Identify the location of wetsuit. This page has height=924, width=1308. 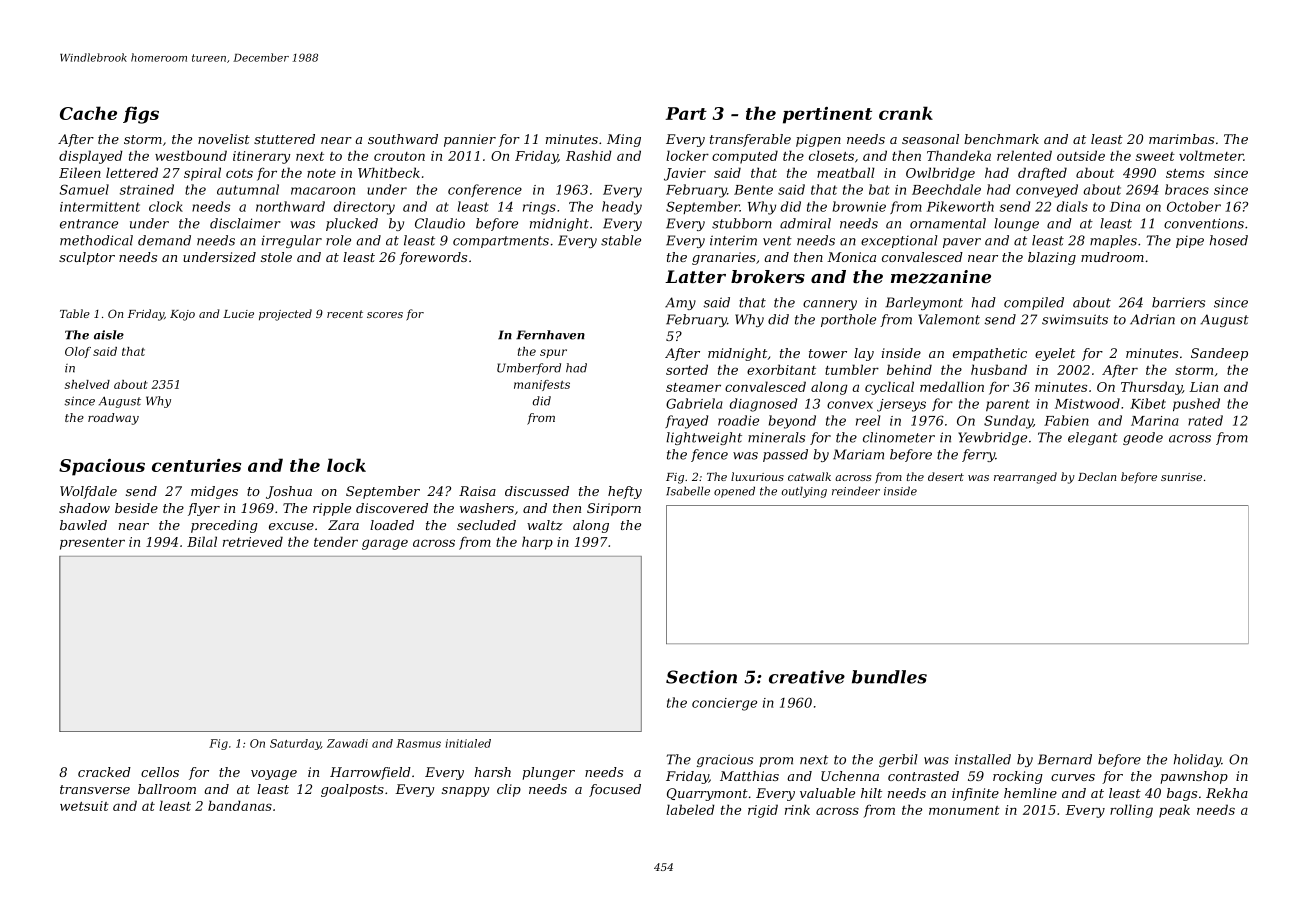
(84, 806).
